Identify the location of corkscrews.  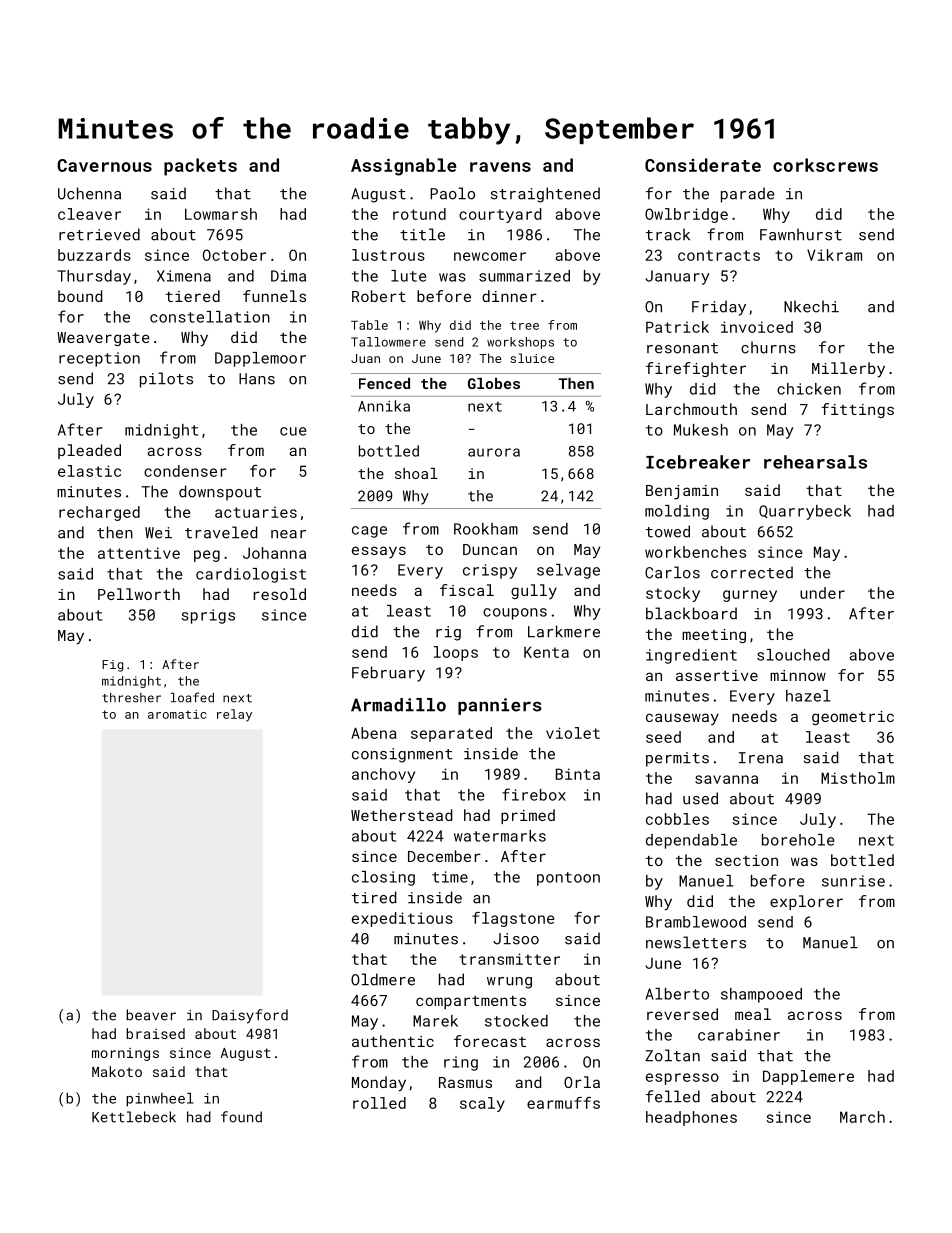
(825, 165).
